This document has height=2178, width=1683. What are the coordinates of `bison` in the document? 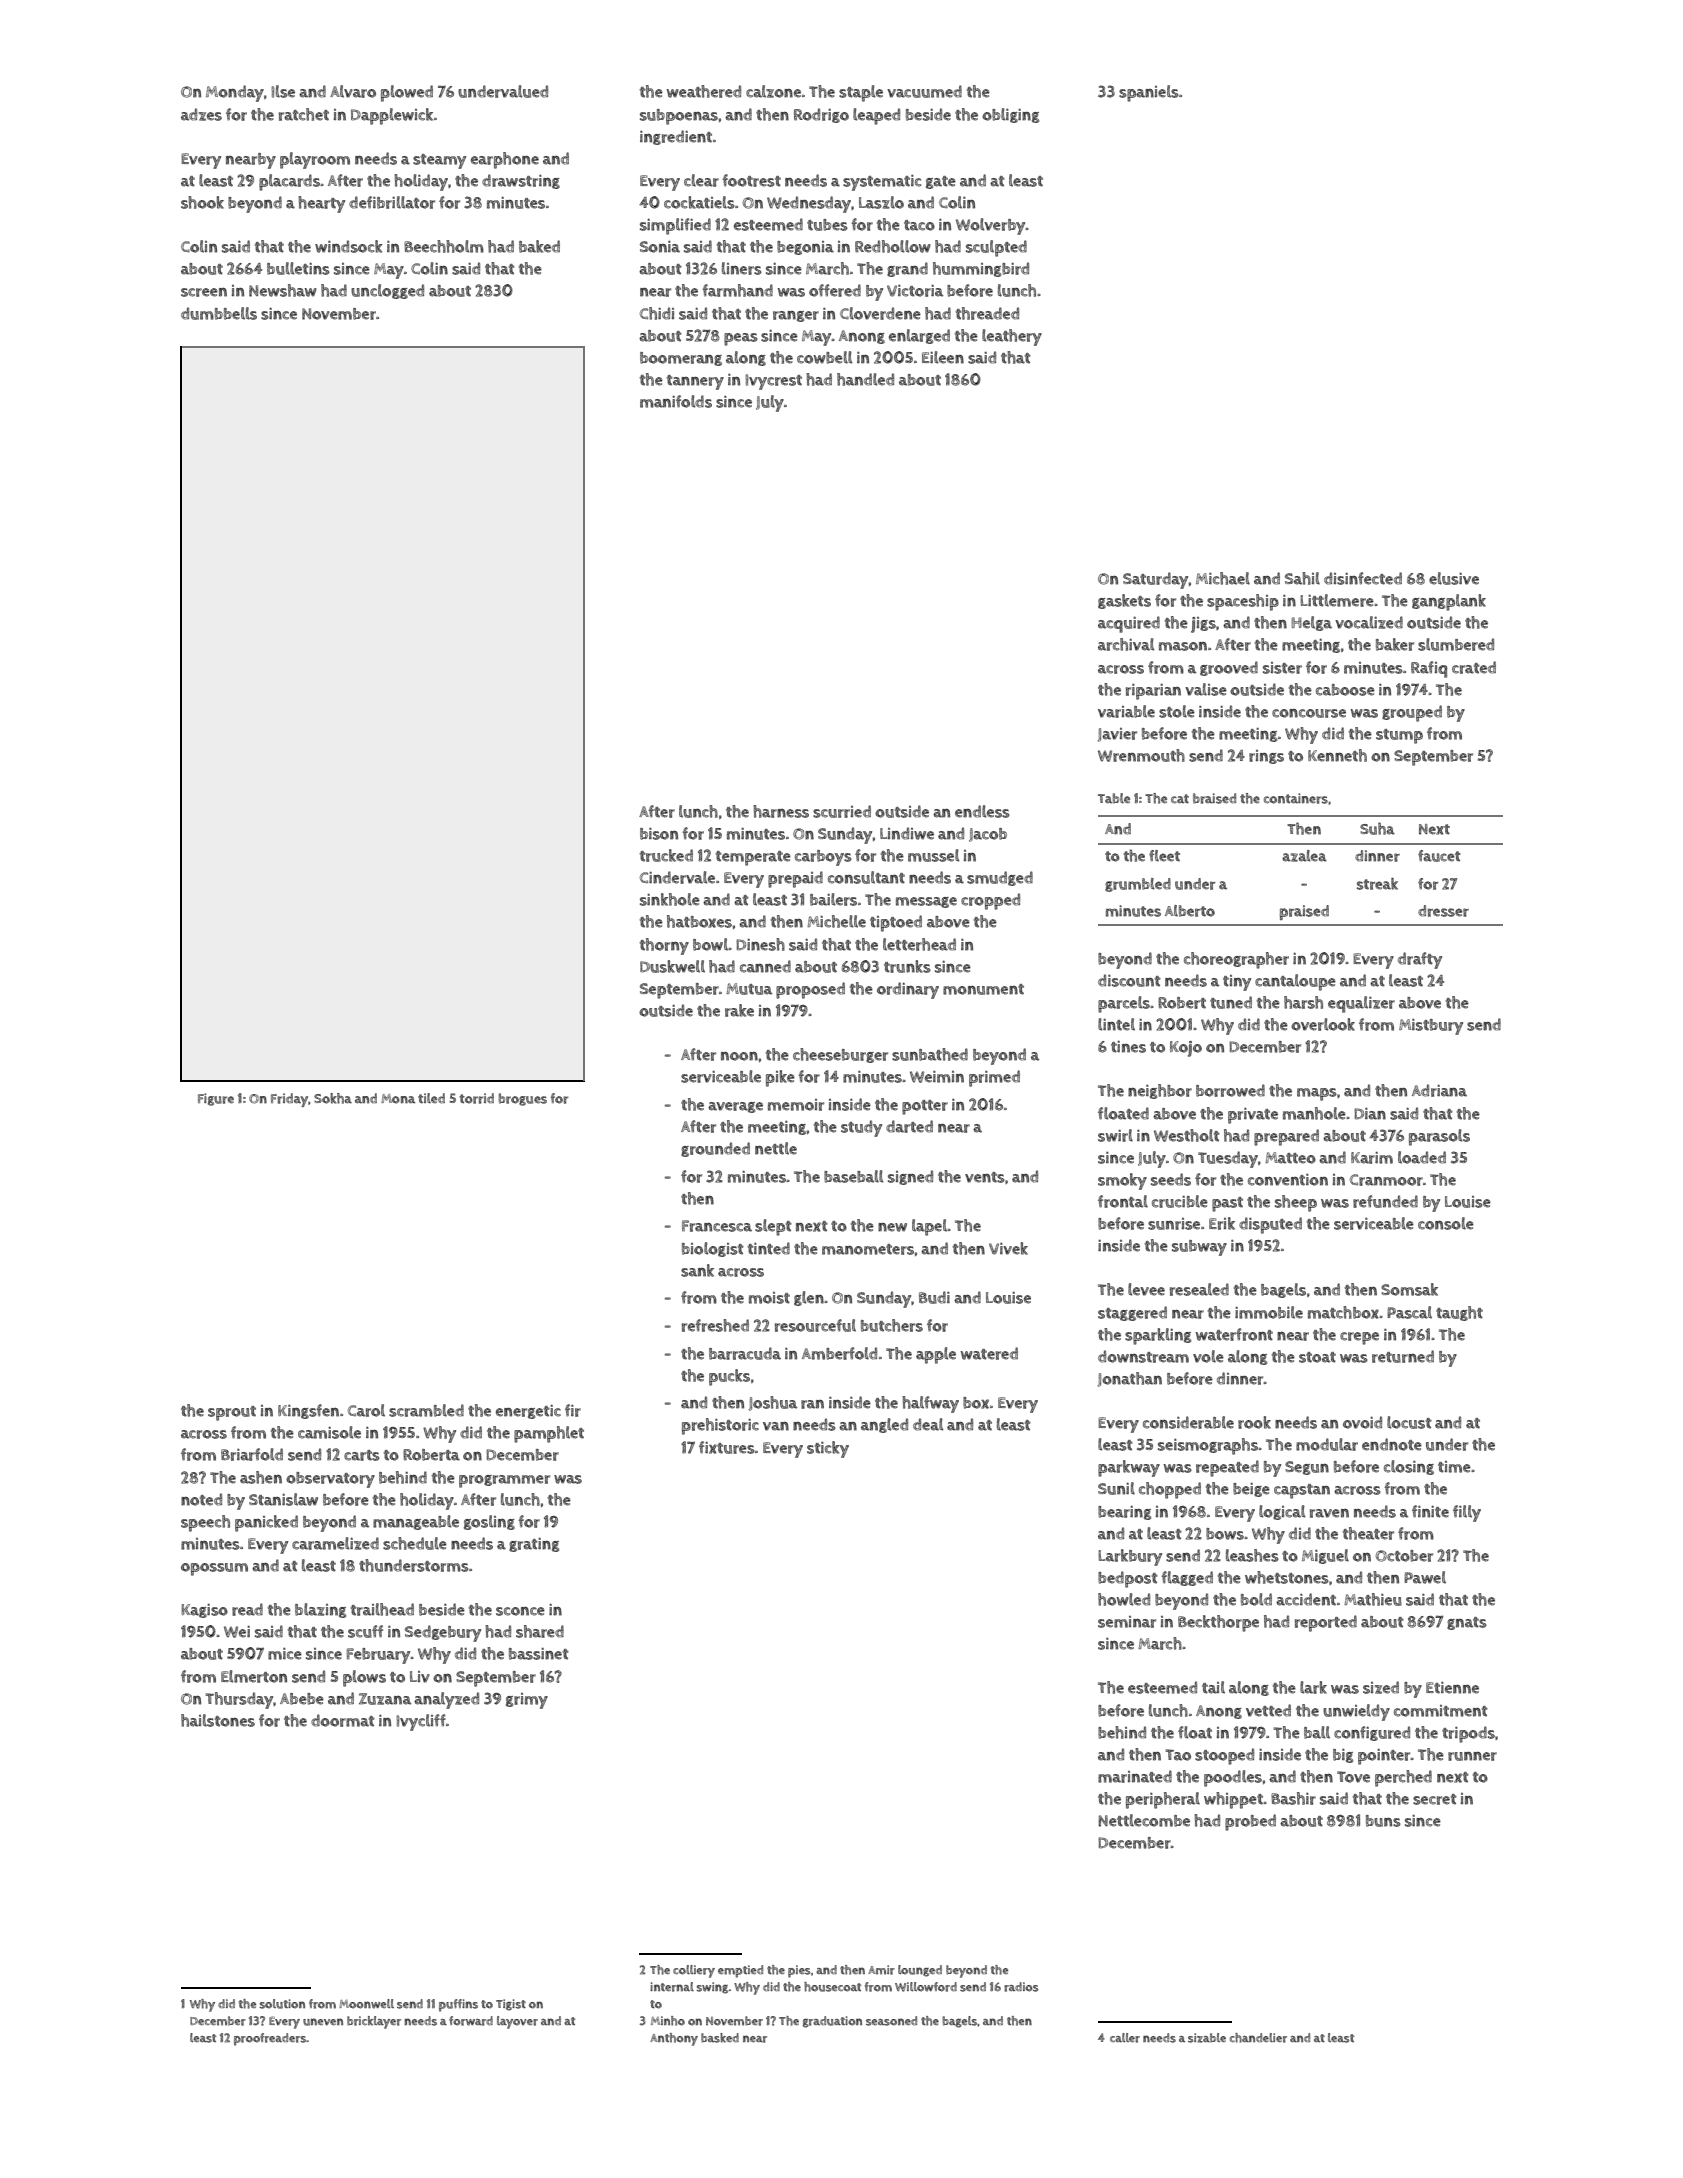 It's located at (659, 834).
